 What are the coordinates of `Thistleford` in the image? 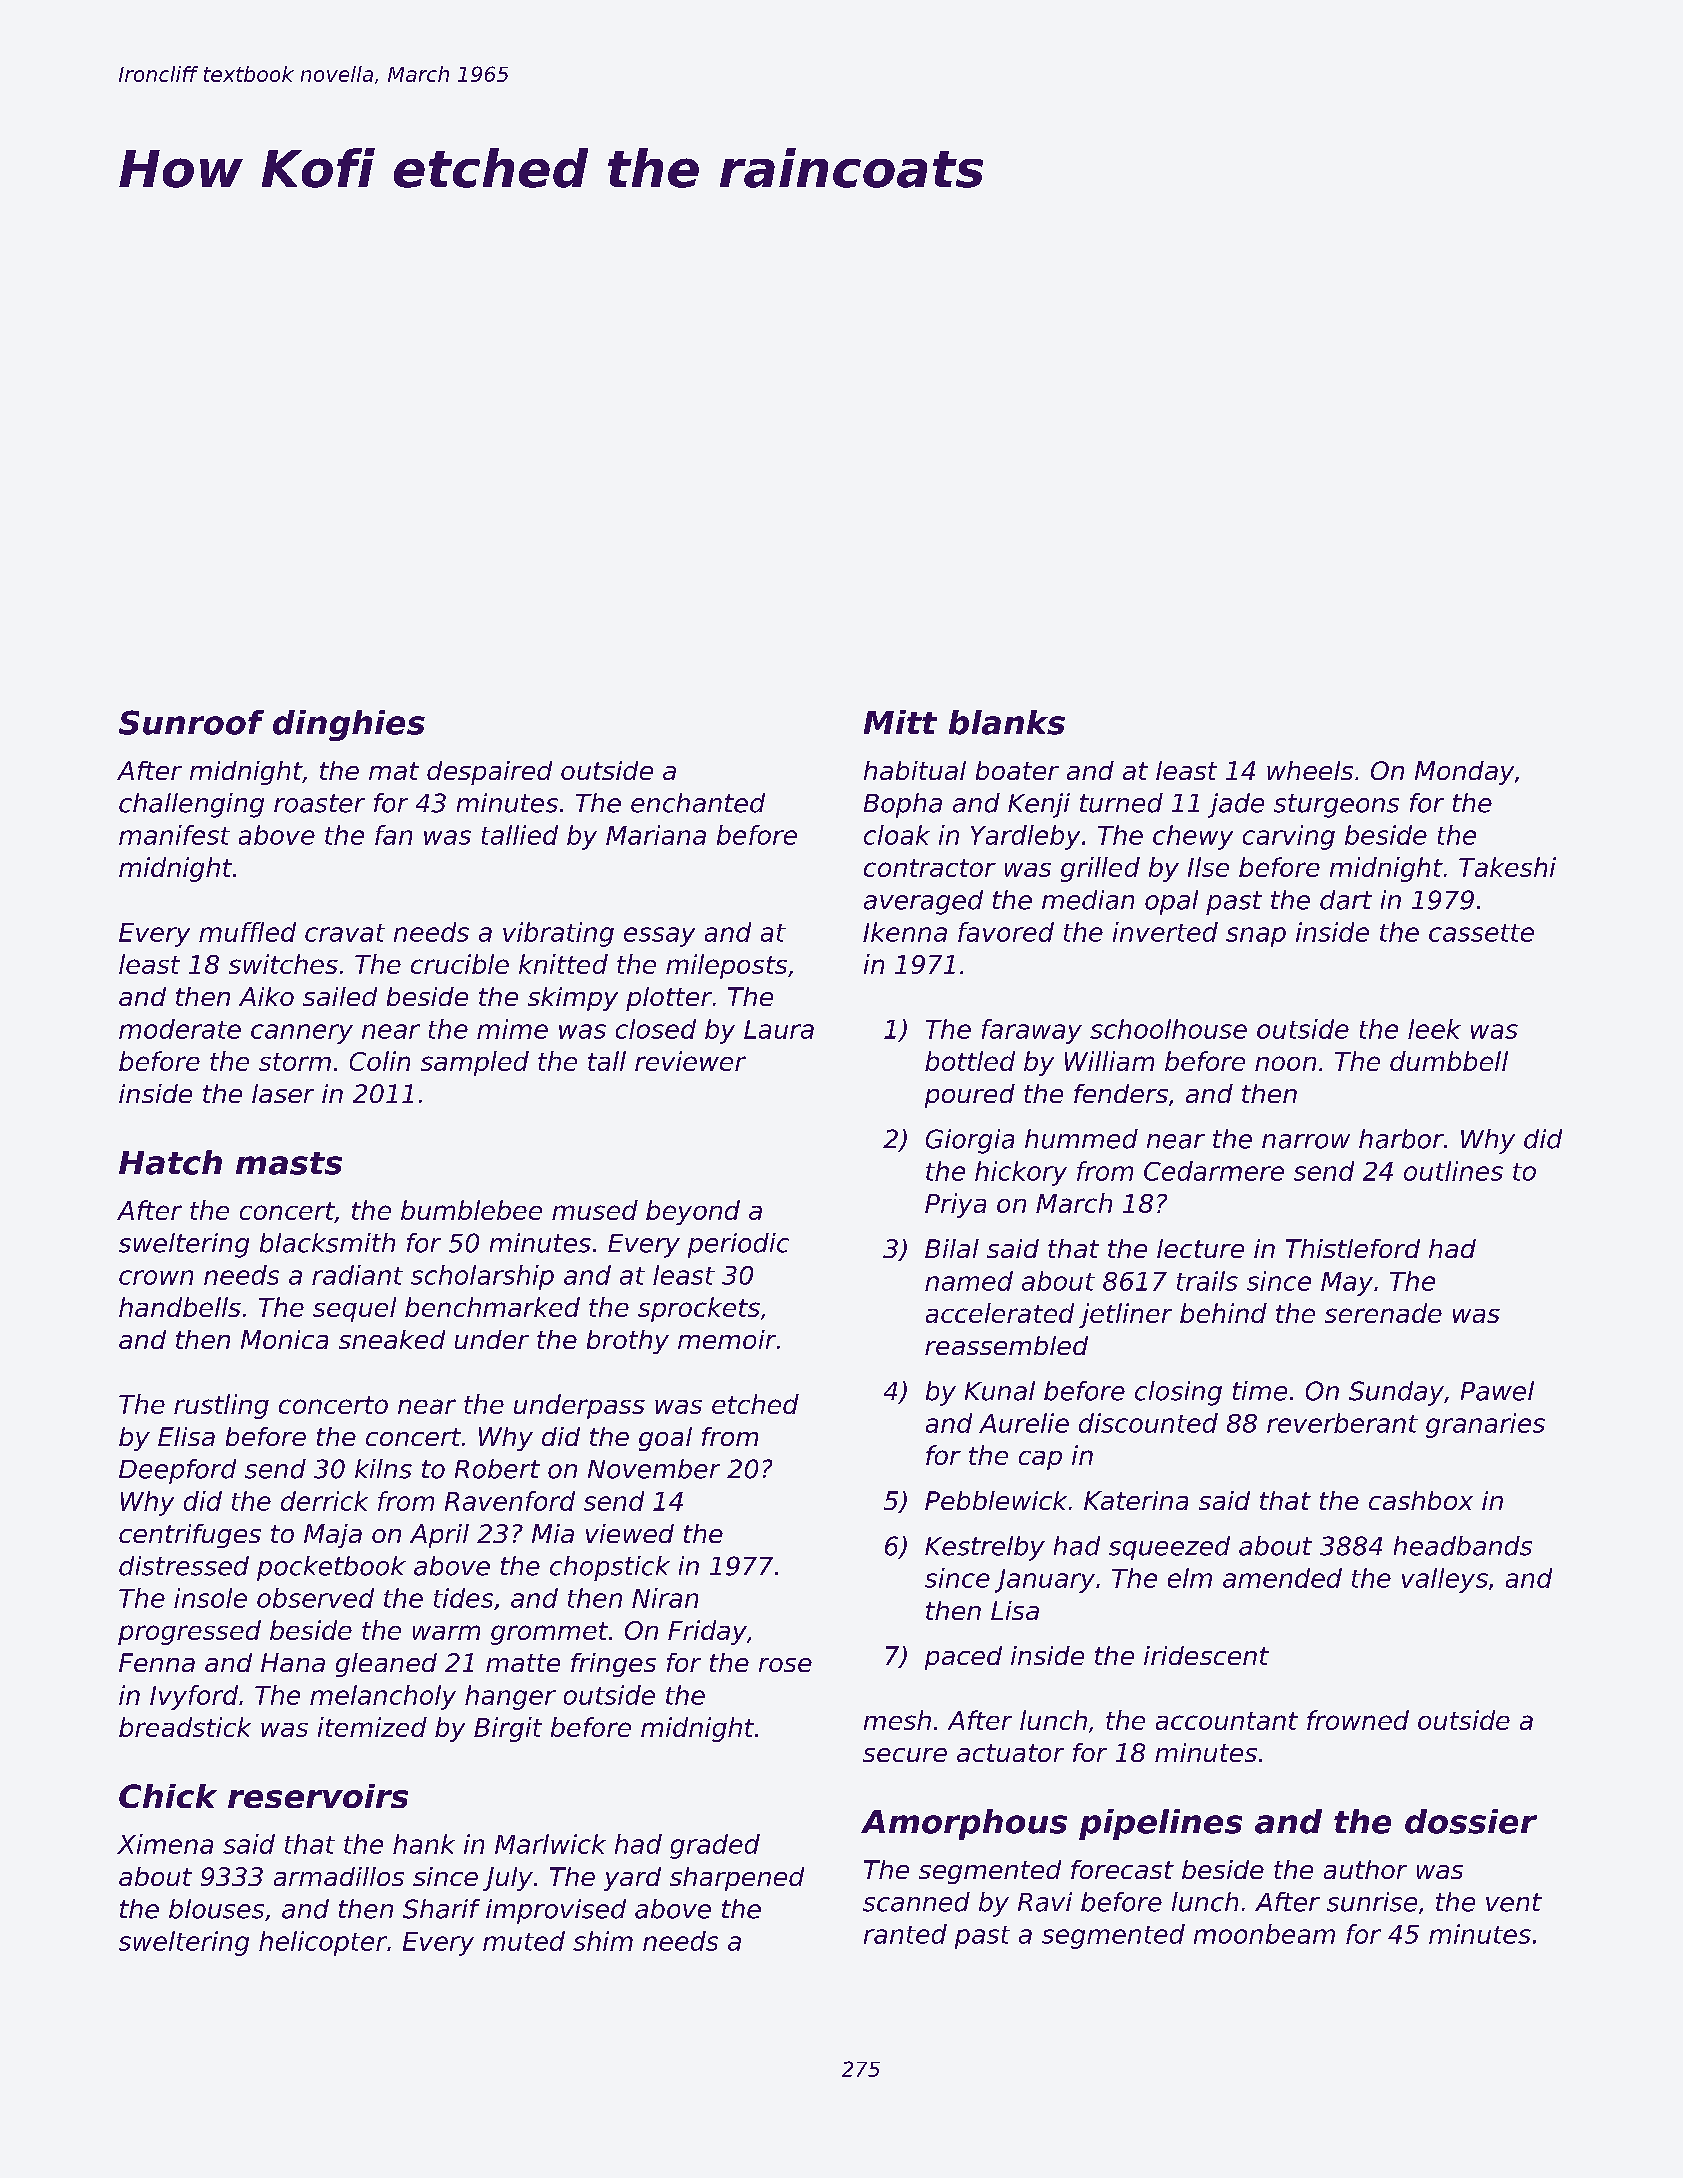 It's located at (1353, 1248).
